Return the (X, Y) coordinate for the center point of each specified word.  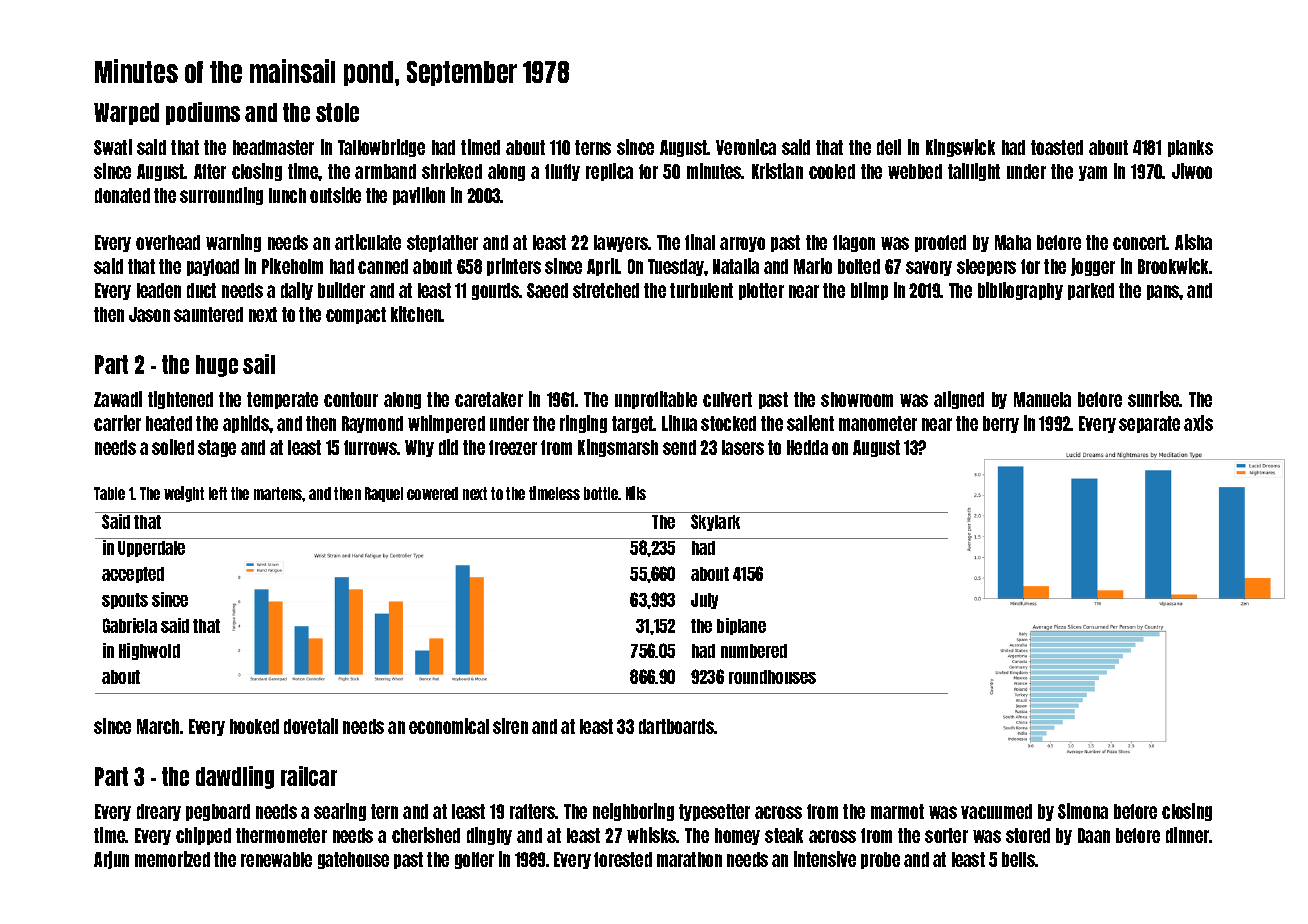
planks (1190, 148)
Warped (126, 114)
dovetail (311, 726)
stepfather (442, 243)
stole (337, 112)
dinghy (489, 836)
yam (1093, 173)
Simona (1083, 811)
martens (278, 493)
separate (1149, 424)
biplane (741, 626)
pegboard (218, 812)
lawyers (621, 243)
